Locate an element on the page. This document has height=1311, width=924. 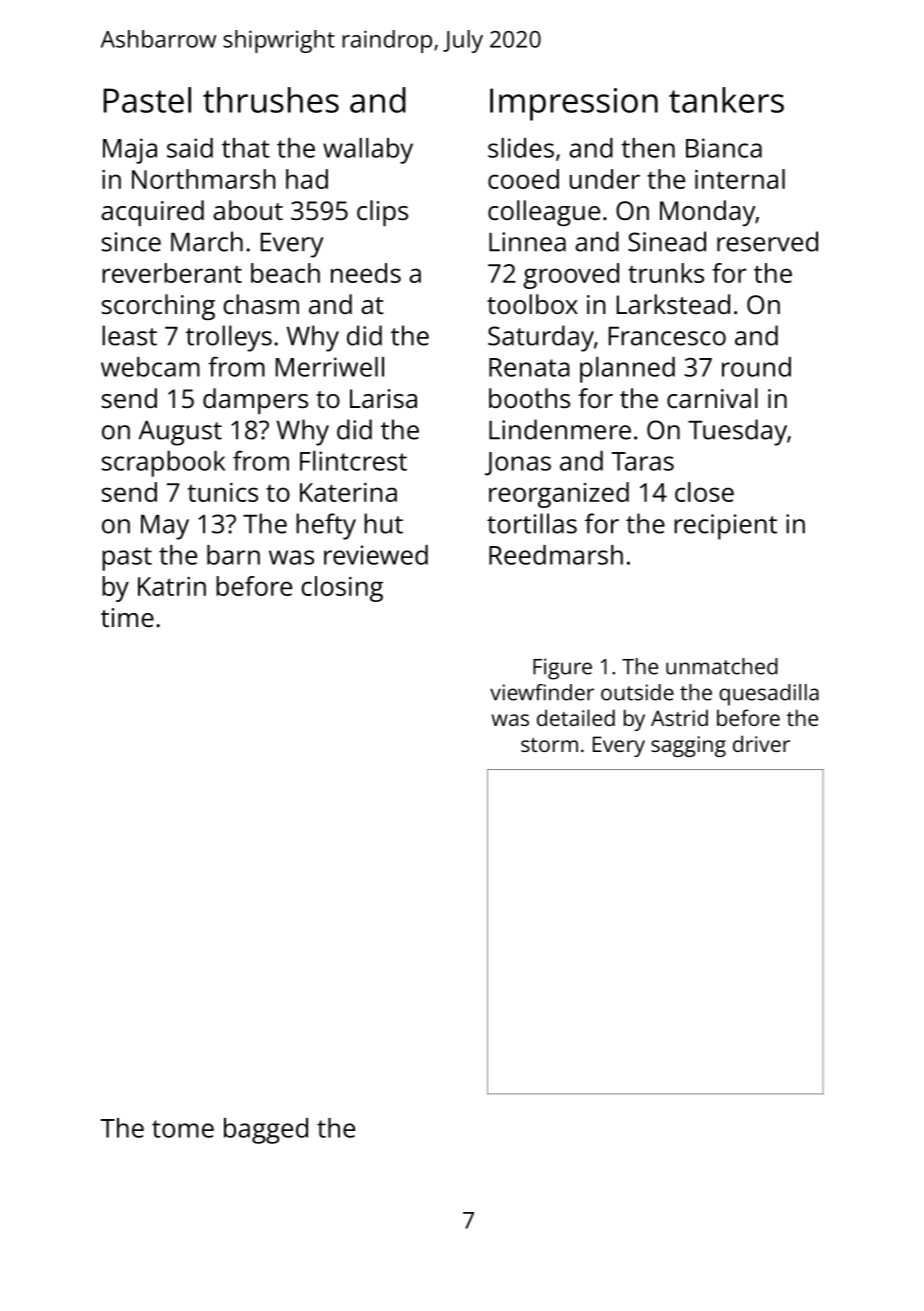
bagged is located at coordinates (266, 1131).
